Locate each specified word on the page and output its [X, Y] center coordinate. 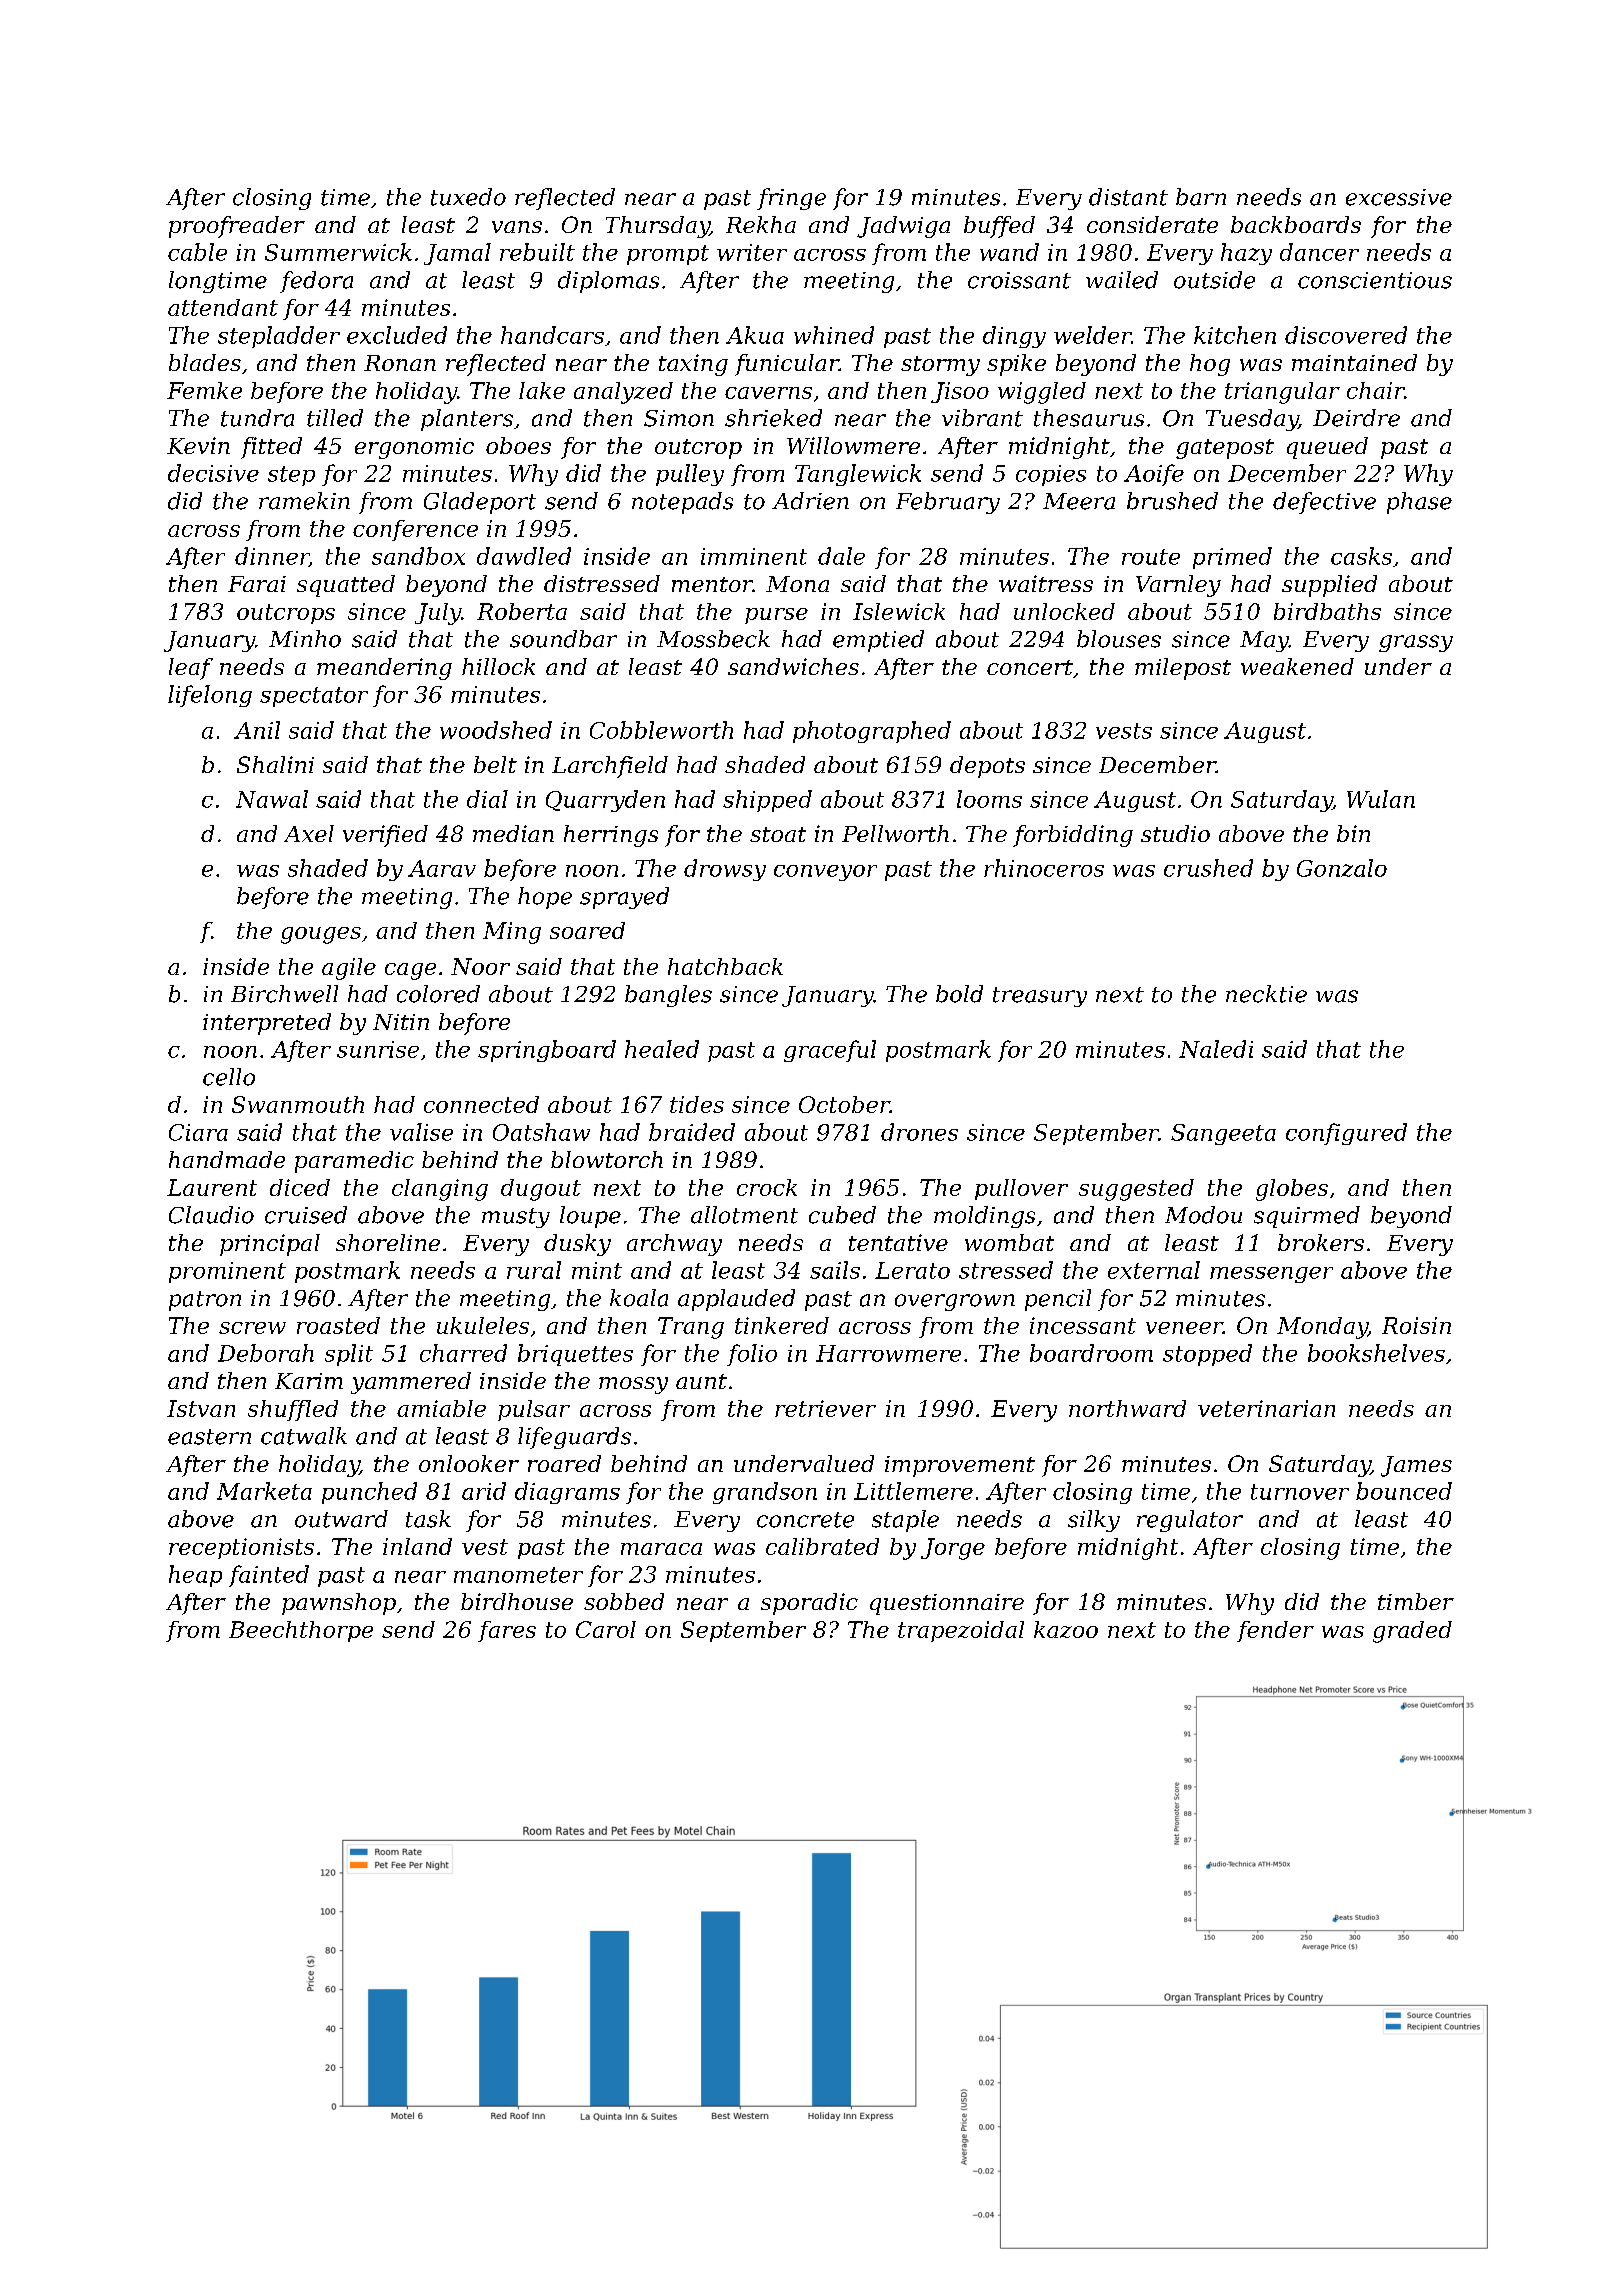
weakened [1297, 666]
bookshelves [1376, 1353]
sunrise [378, 1049]
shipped [767, 801]
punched [369, 1493]
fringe [791, 199]
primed [1232, 558]
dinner [272, 557]
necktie [1266, 994]
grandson [765, 1493]
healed [662, 1049]
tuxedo [468, 197]
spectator [314, 697]
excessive [1399, 197]
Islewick [899, 611]
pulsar [534, 1410]
